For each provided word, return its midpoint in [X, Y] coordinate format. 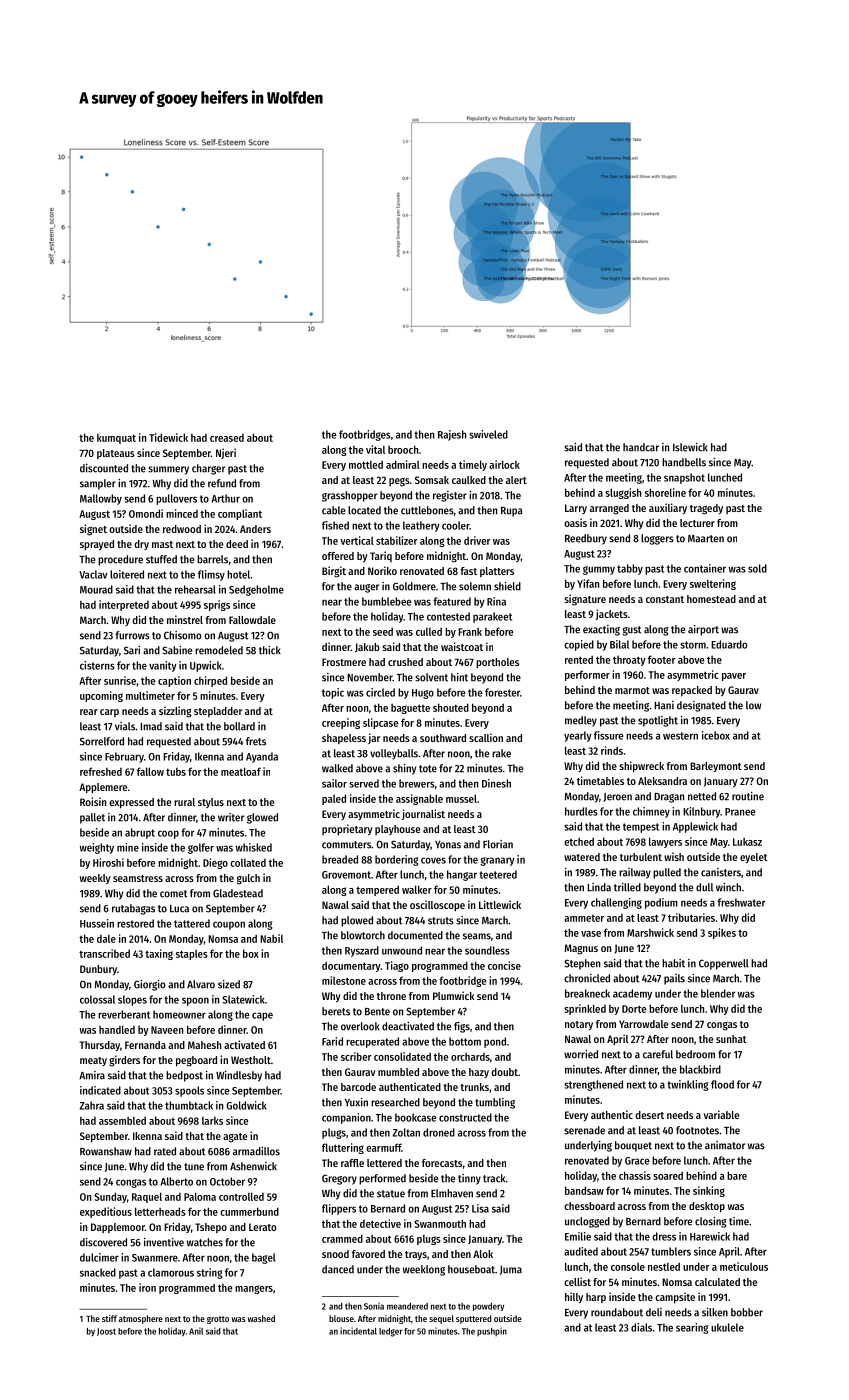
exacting [601, 630]
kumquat [116, 439]
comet [173, 894]
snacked [98, 1272]
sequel [441, 1319]
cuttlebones [427, 510]
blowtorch [363, 935]
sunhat [731, 1039]
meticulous [744, 1266]
